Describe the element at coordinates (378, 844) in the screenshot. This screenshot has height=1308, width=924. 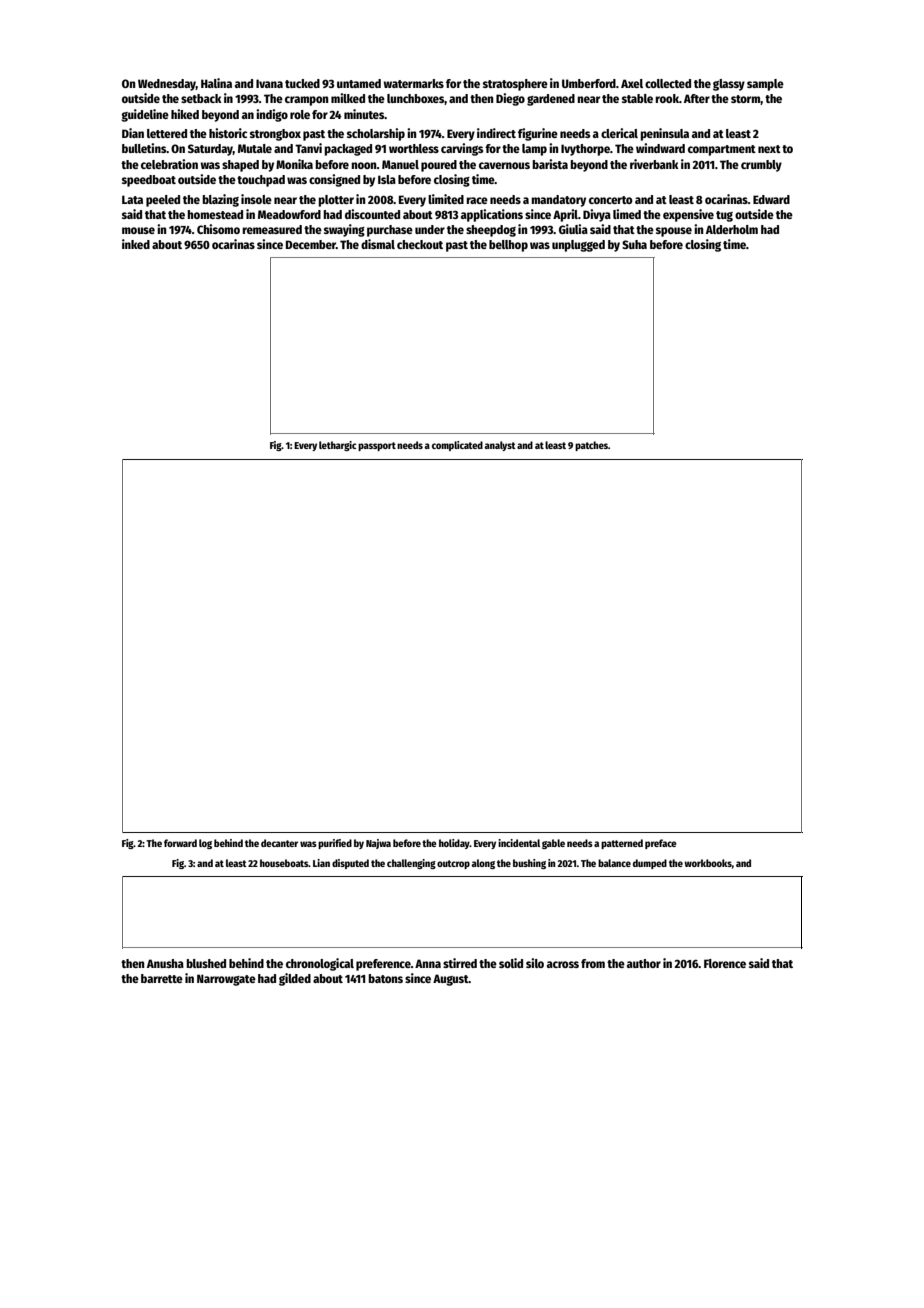
I see `Najwa` at that location.
